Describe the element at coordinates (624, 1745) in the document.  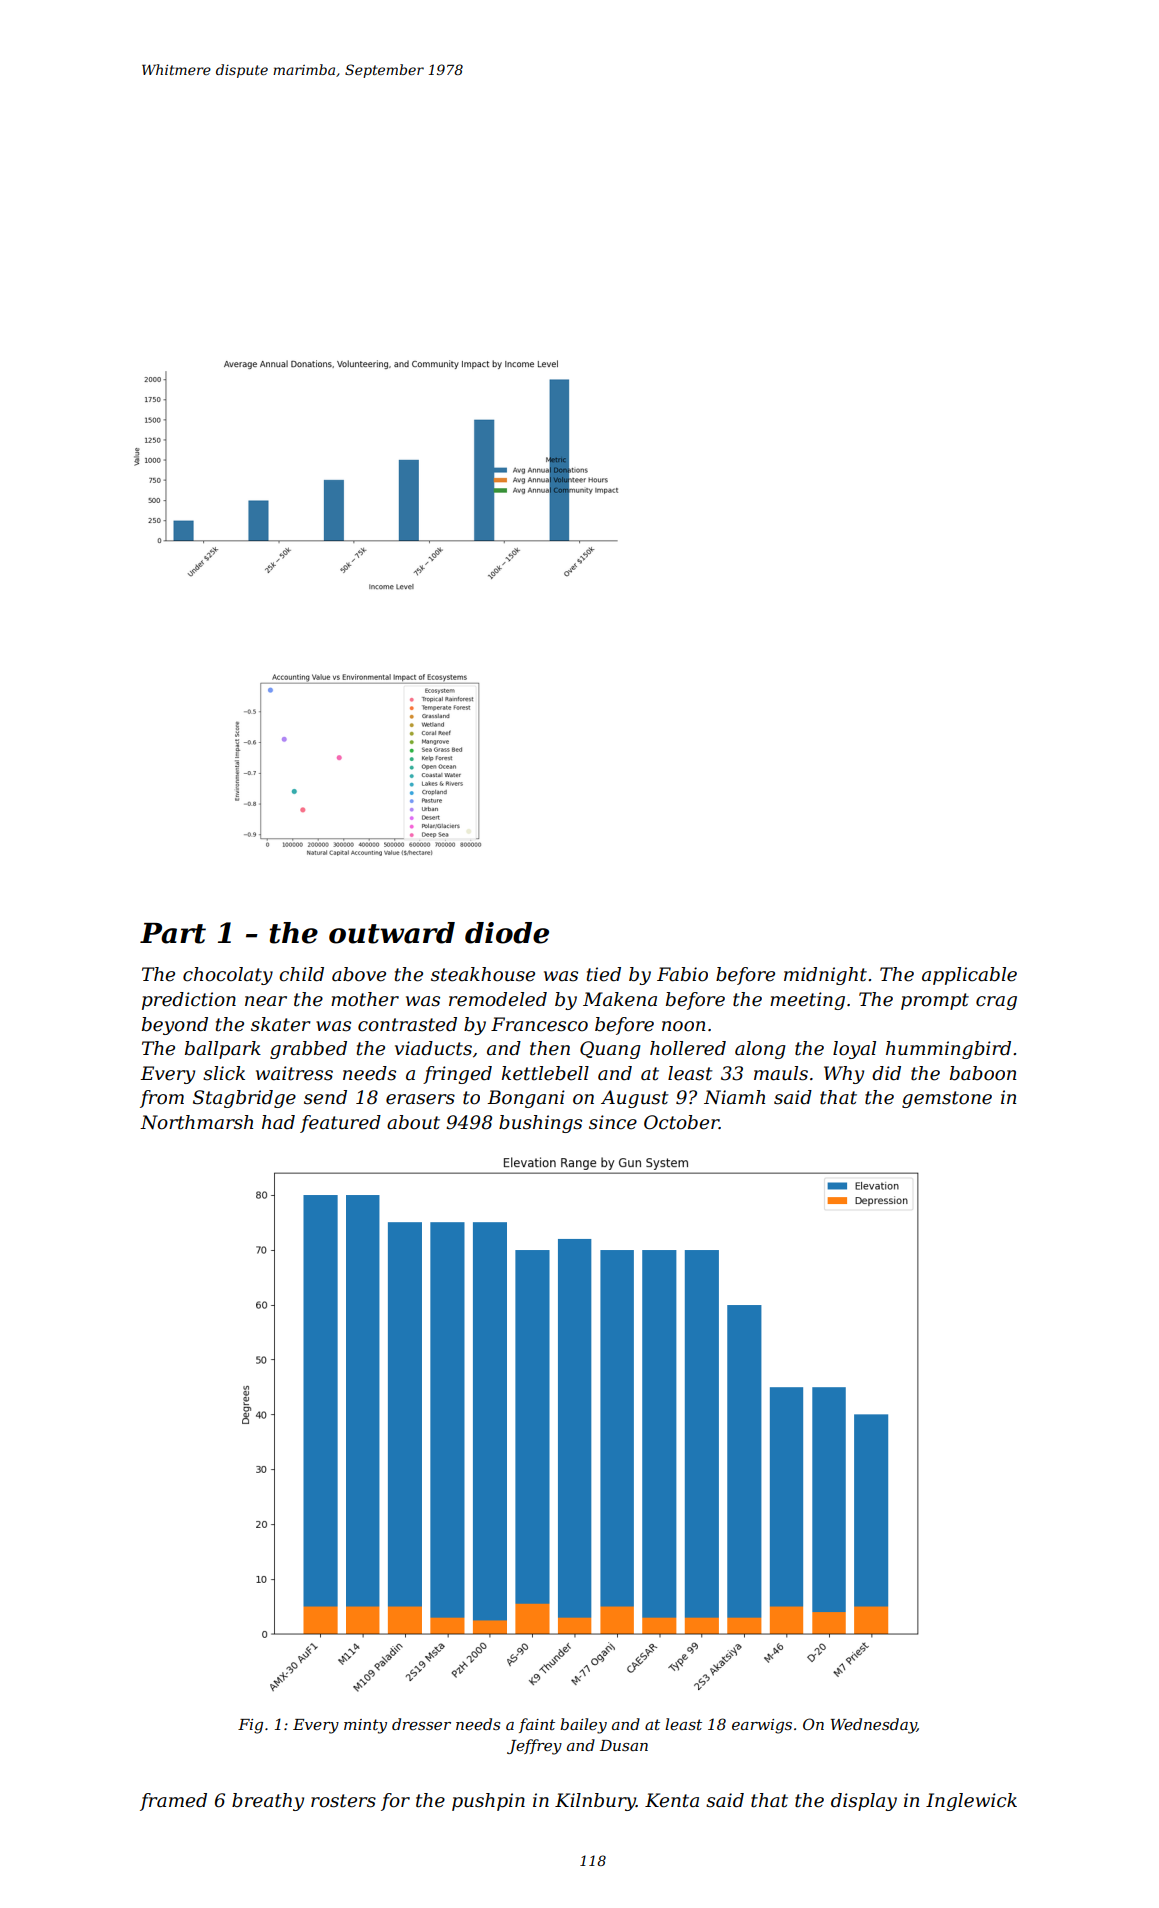
I see `Dusan` at that location.
